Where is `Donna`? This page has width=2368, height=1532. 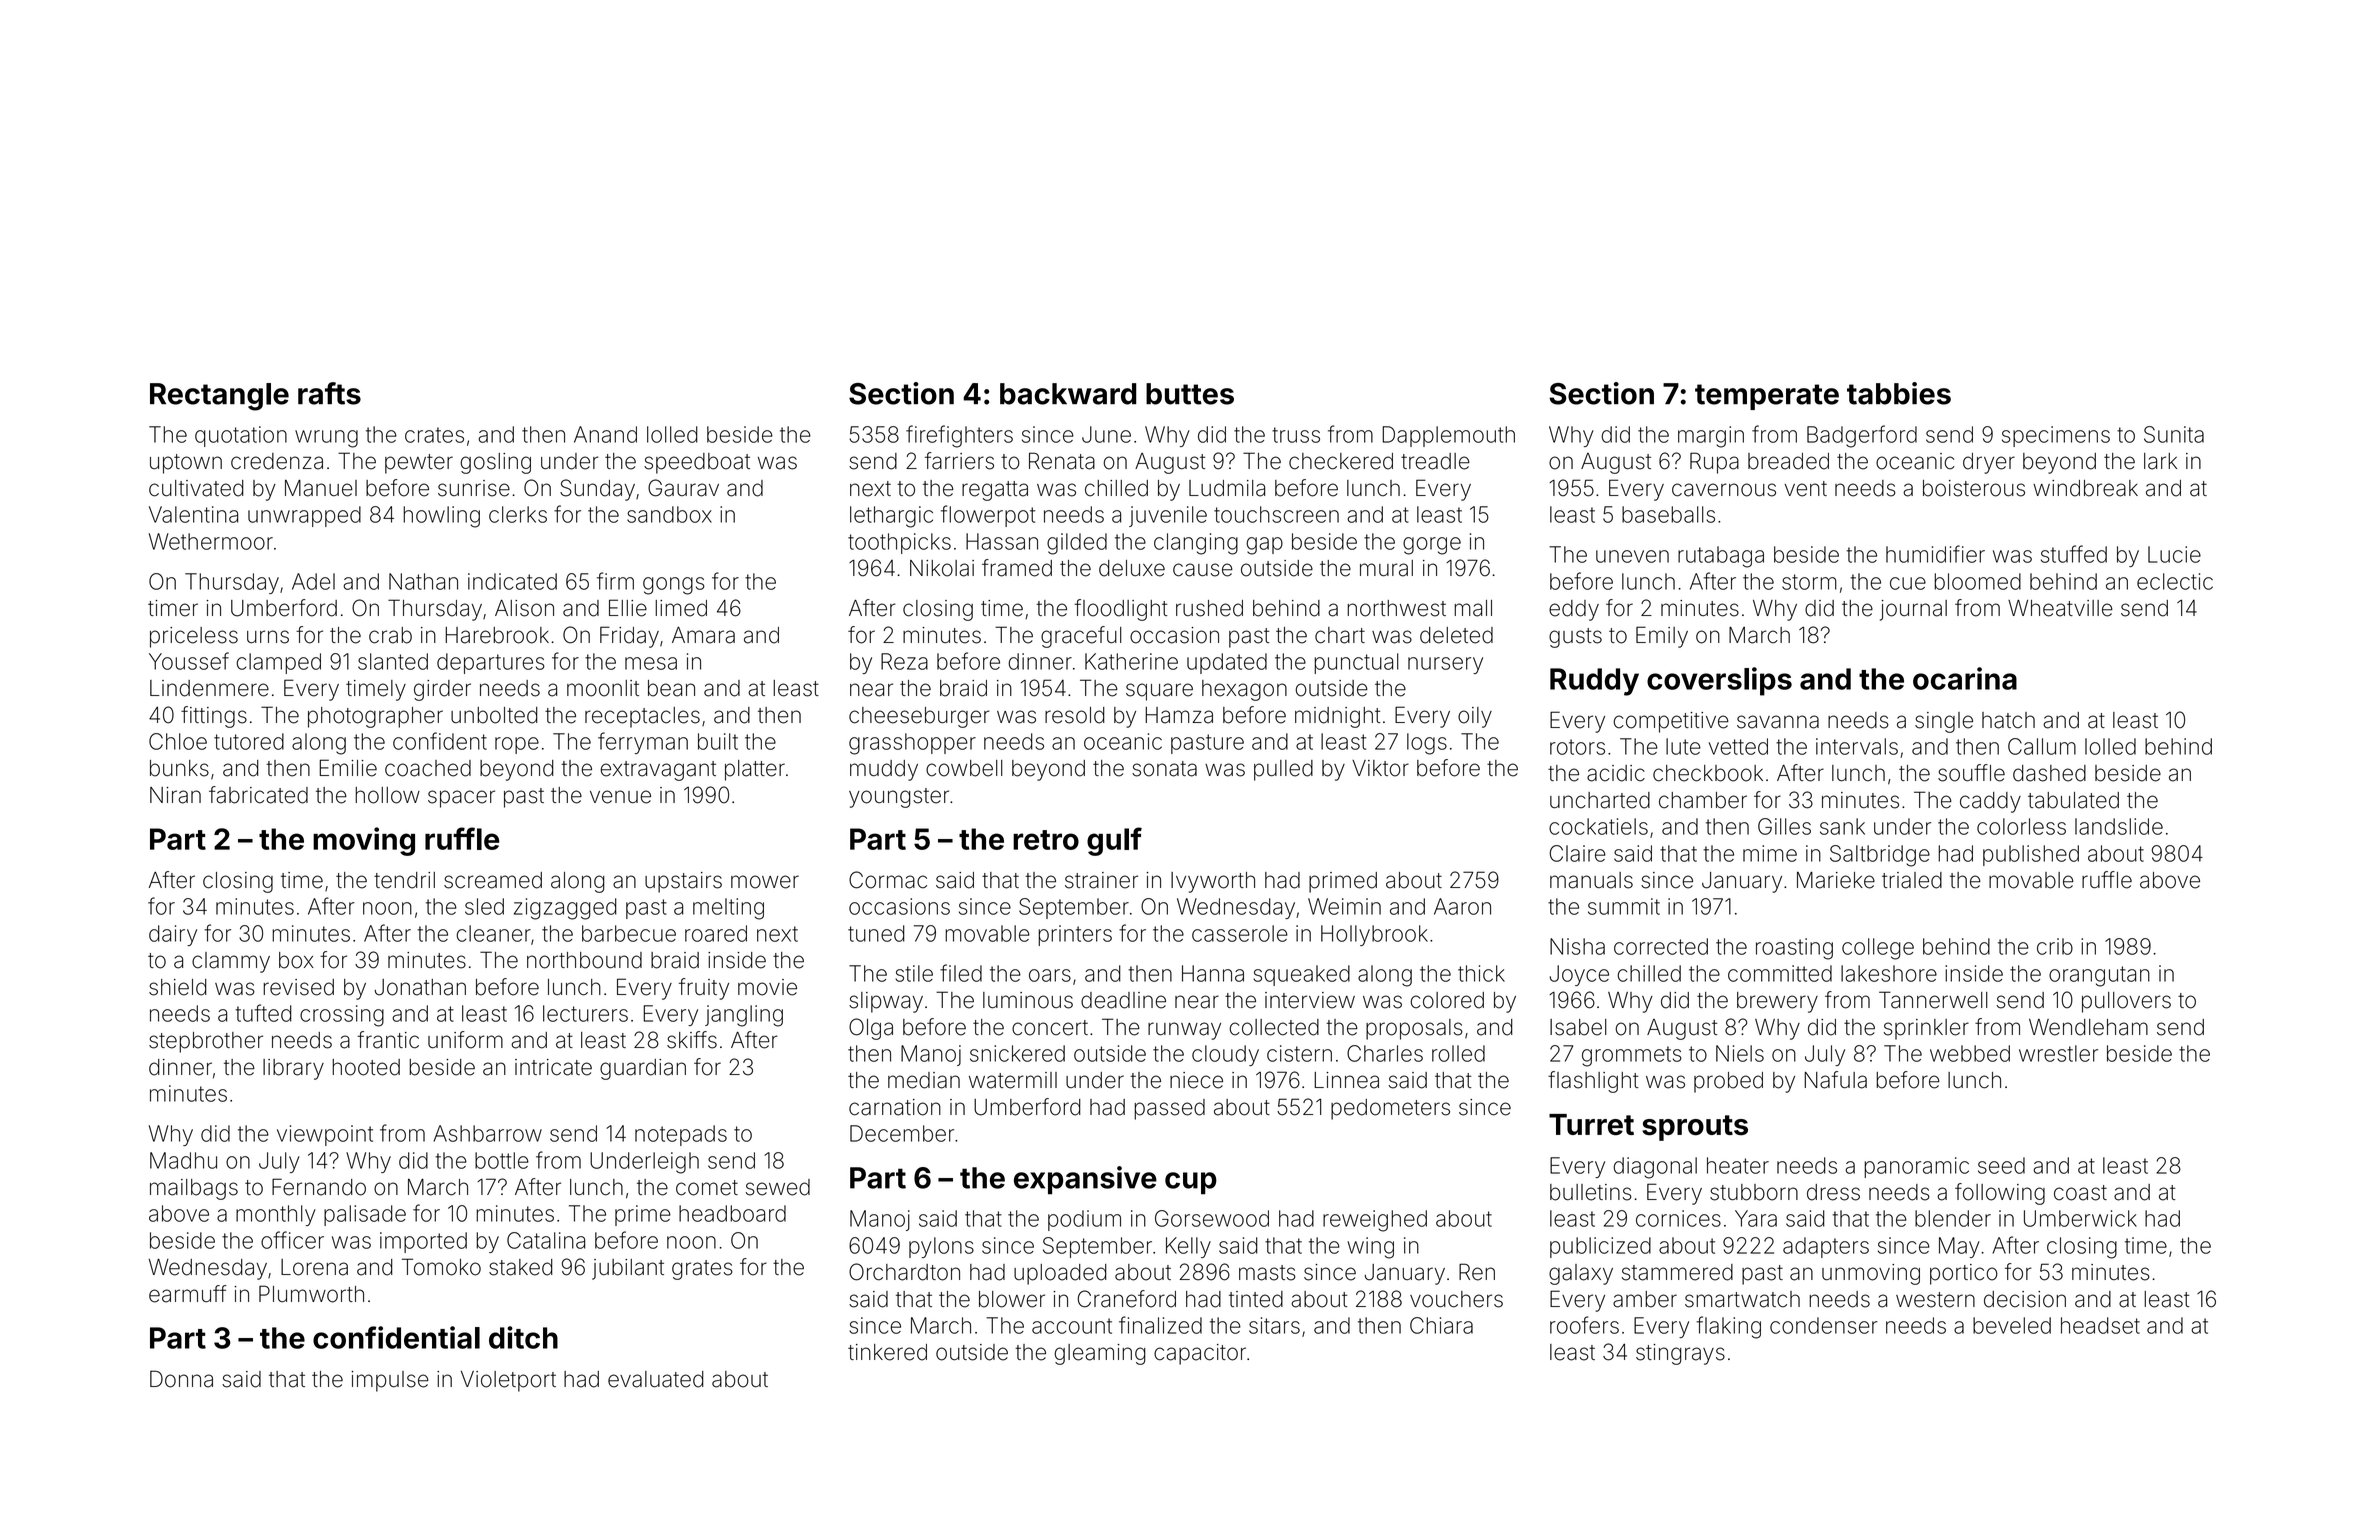
Donna is located at coordinates (181, 1379).
